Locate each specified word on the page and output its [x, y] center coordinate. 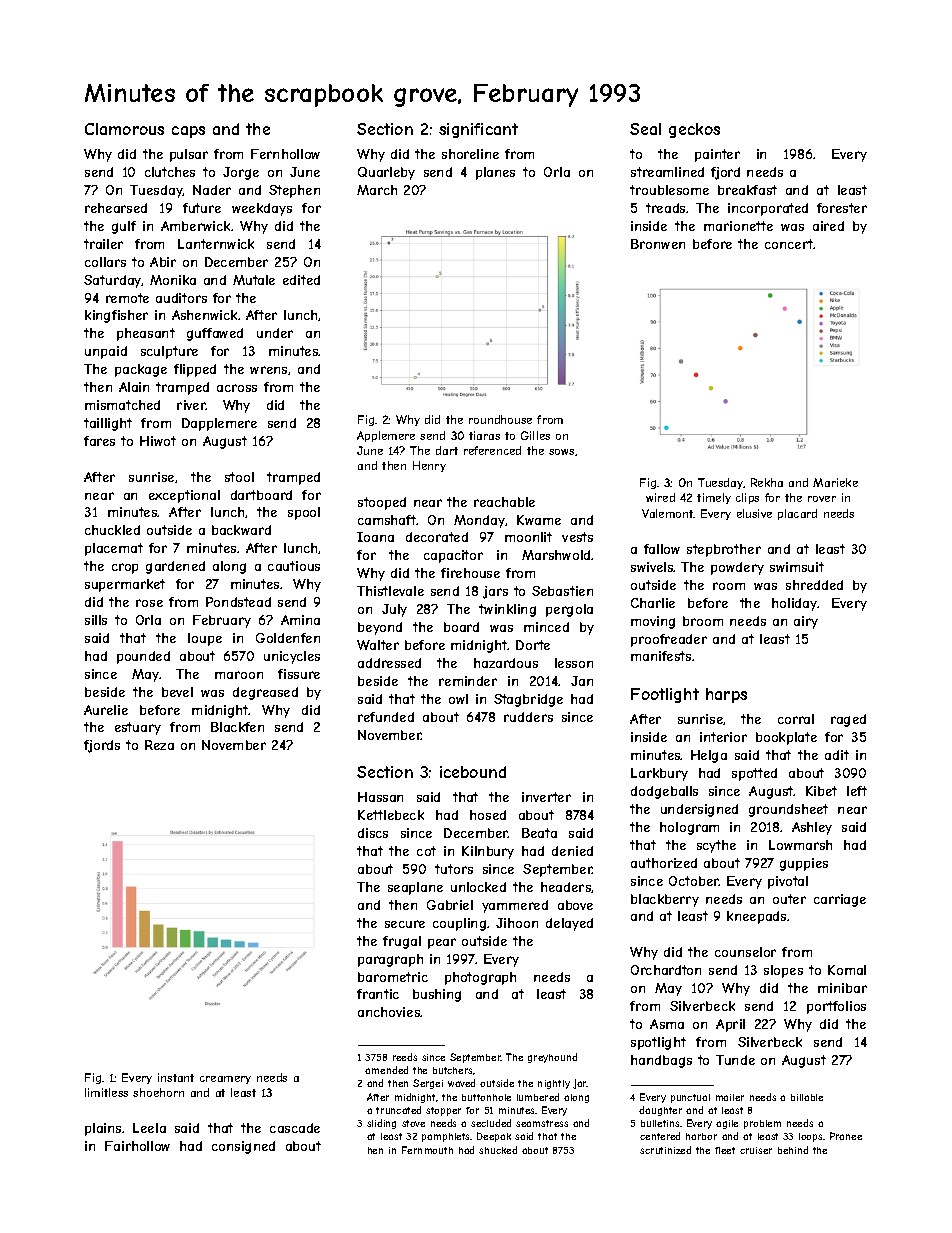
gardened [175, 567]
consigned [243, 1147]
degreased [265, 693]
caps [188, 132]
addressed [389, 663]
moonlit [528, 537]
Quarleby [386, 173]
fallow [662, 549]
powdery [737, 568]
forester [842, 208]
